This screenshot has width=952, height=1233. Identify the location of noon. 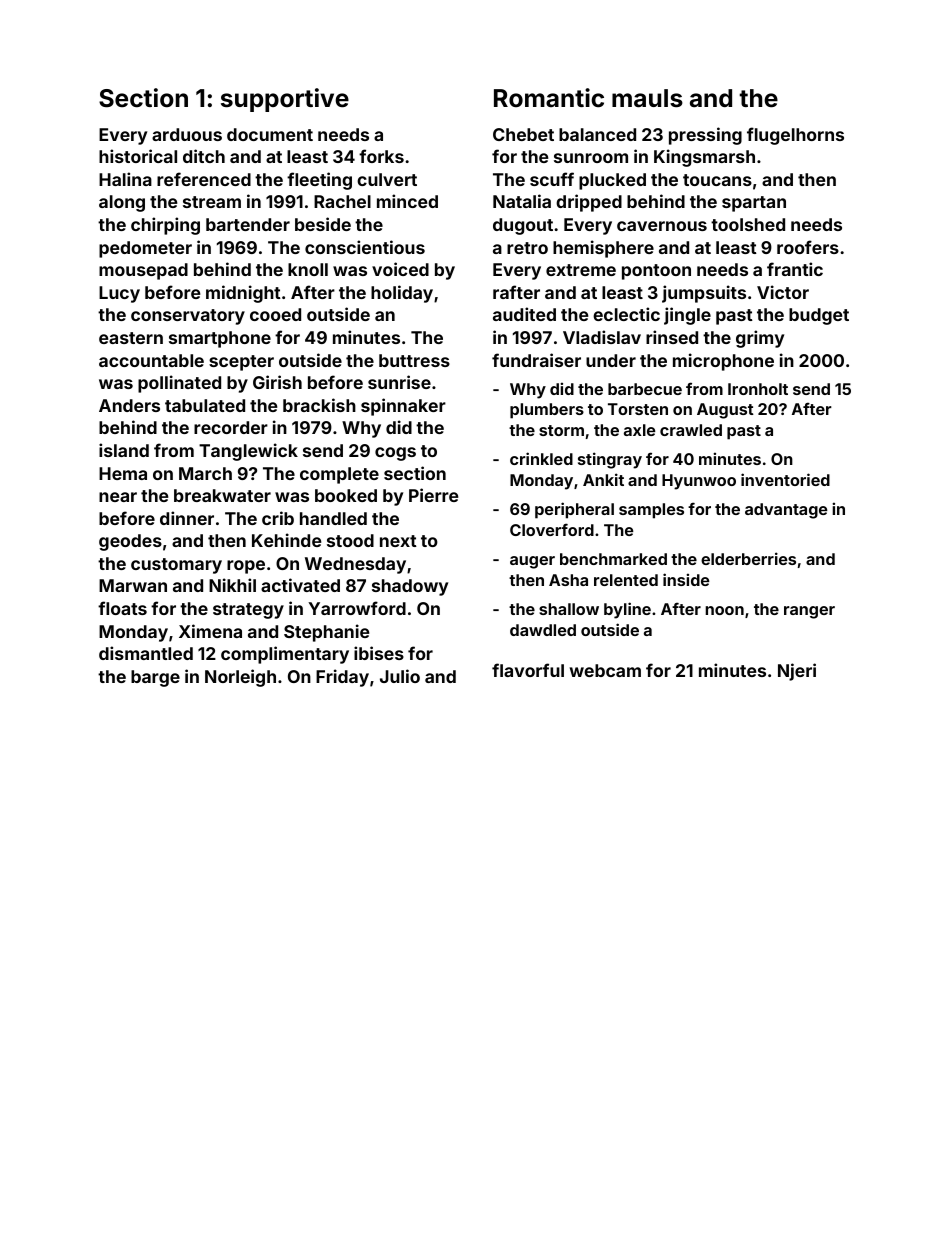
(724, 610).
